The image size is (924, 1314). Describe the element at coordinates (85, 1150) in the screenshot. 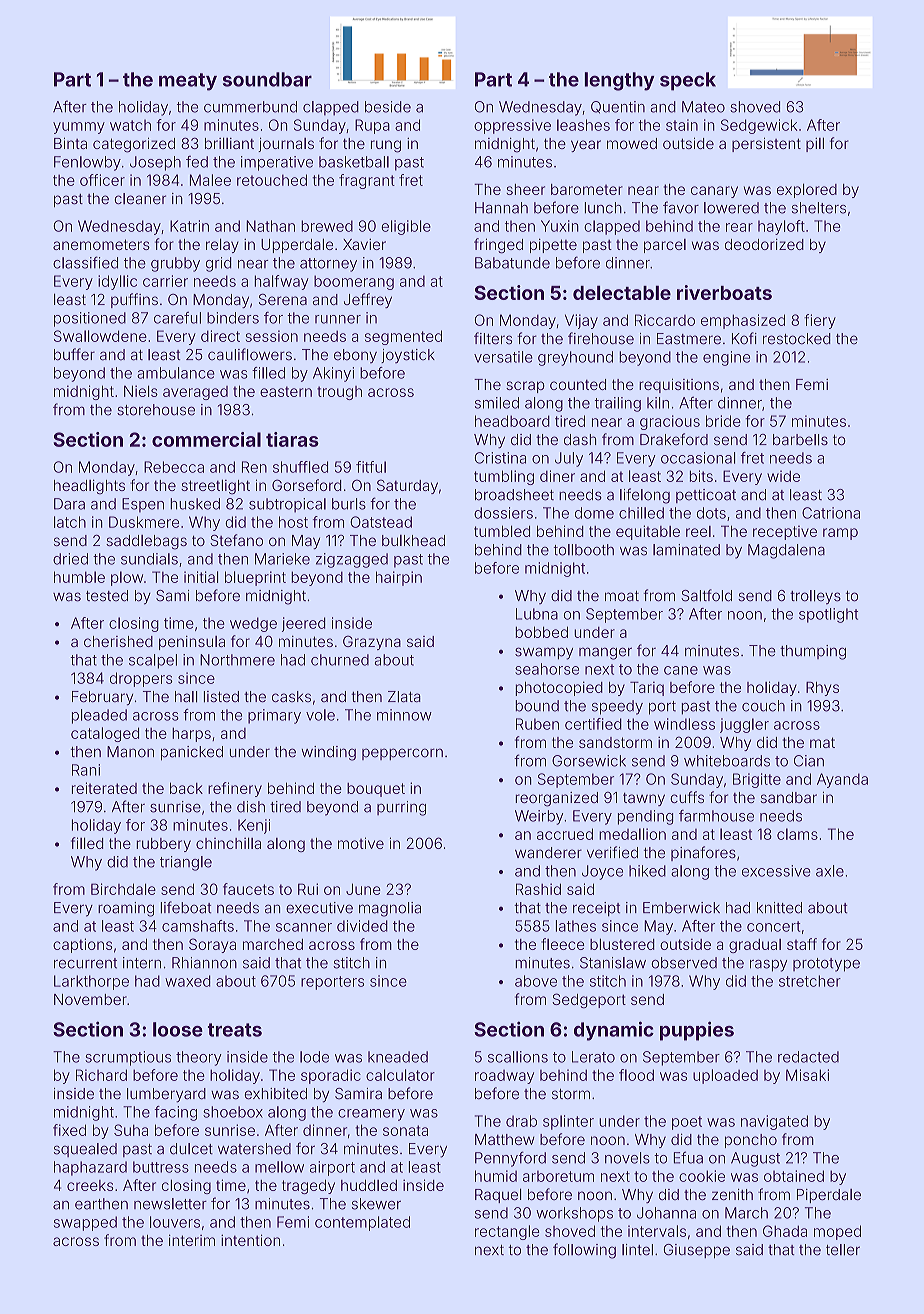

I see `squealed` at that location.
